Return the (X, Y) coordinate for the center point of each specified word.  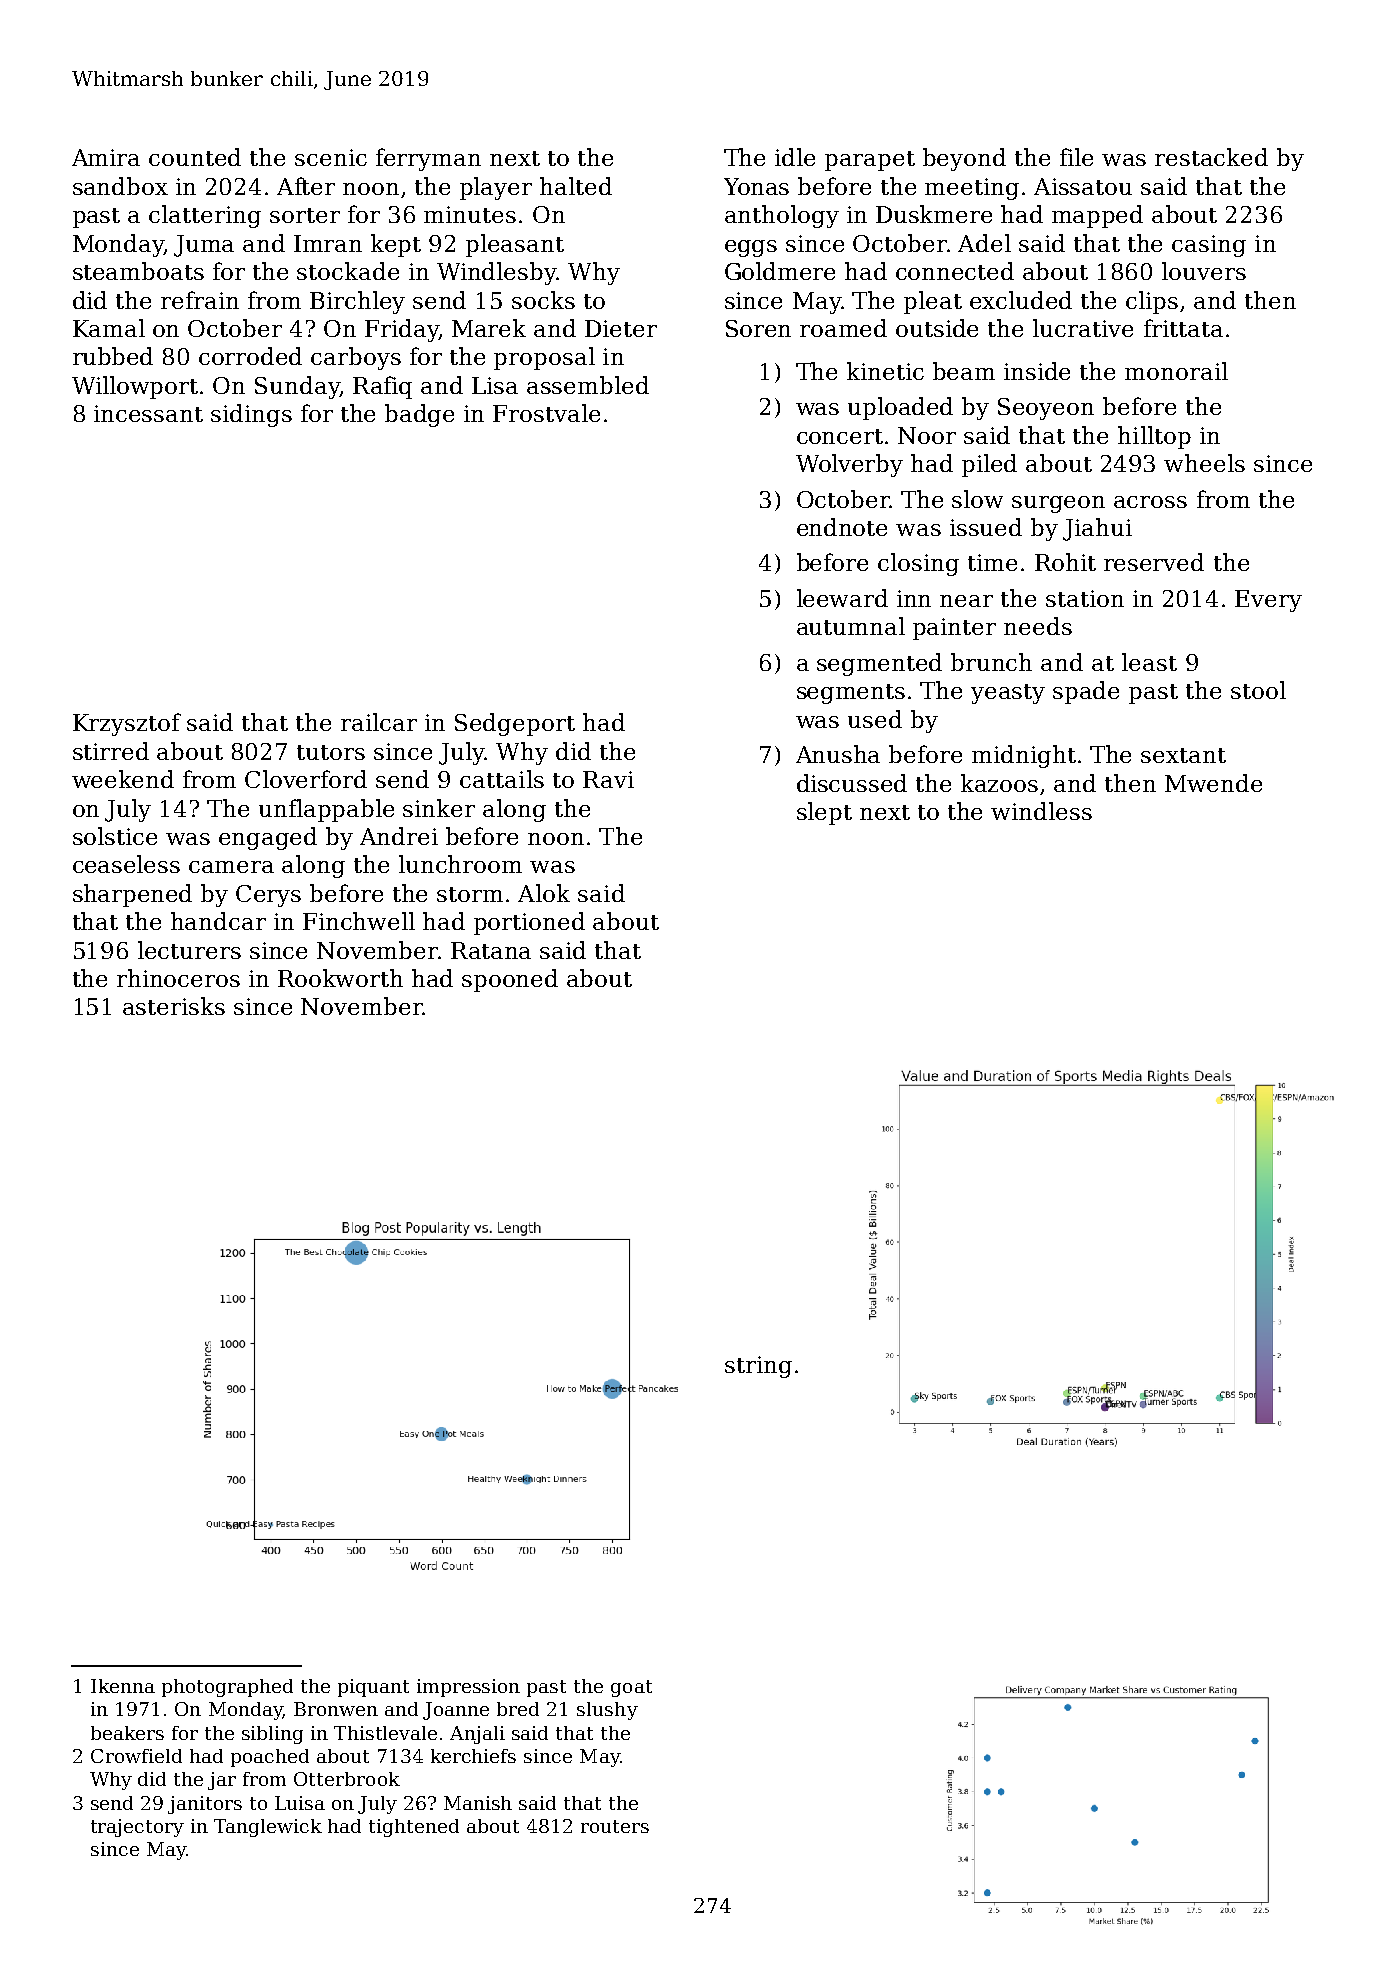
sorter (305, 215)
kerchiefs (473, 1756)
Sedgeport (515, 724)
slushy (607, 1711)
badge (419, 415)
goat (631, 1688)
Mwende (1213, 783)
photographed (227, 1688)
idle (795, 157)
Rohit (1065, 562)
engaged (268, 838)
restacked (1211, 157)
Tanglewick (268, 1828)
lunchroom (460, 864)
